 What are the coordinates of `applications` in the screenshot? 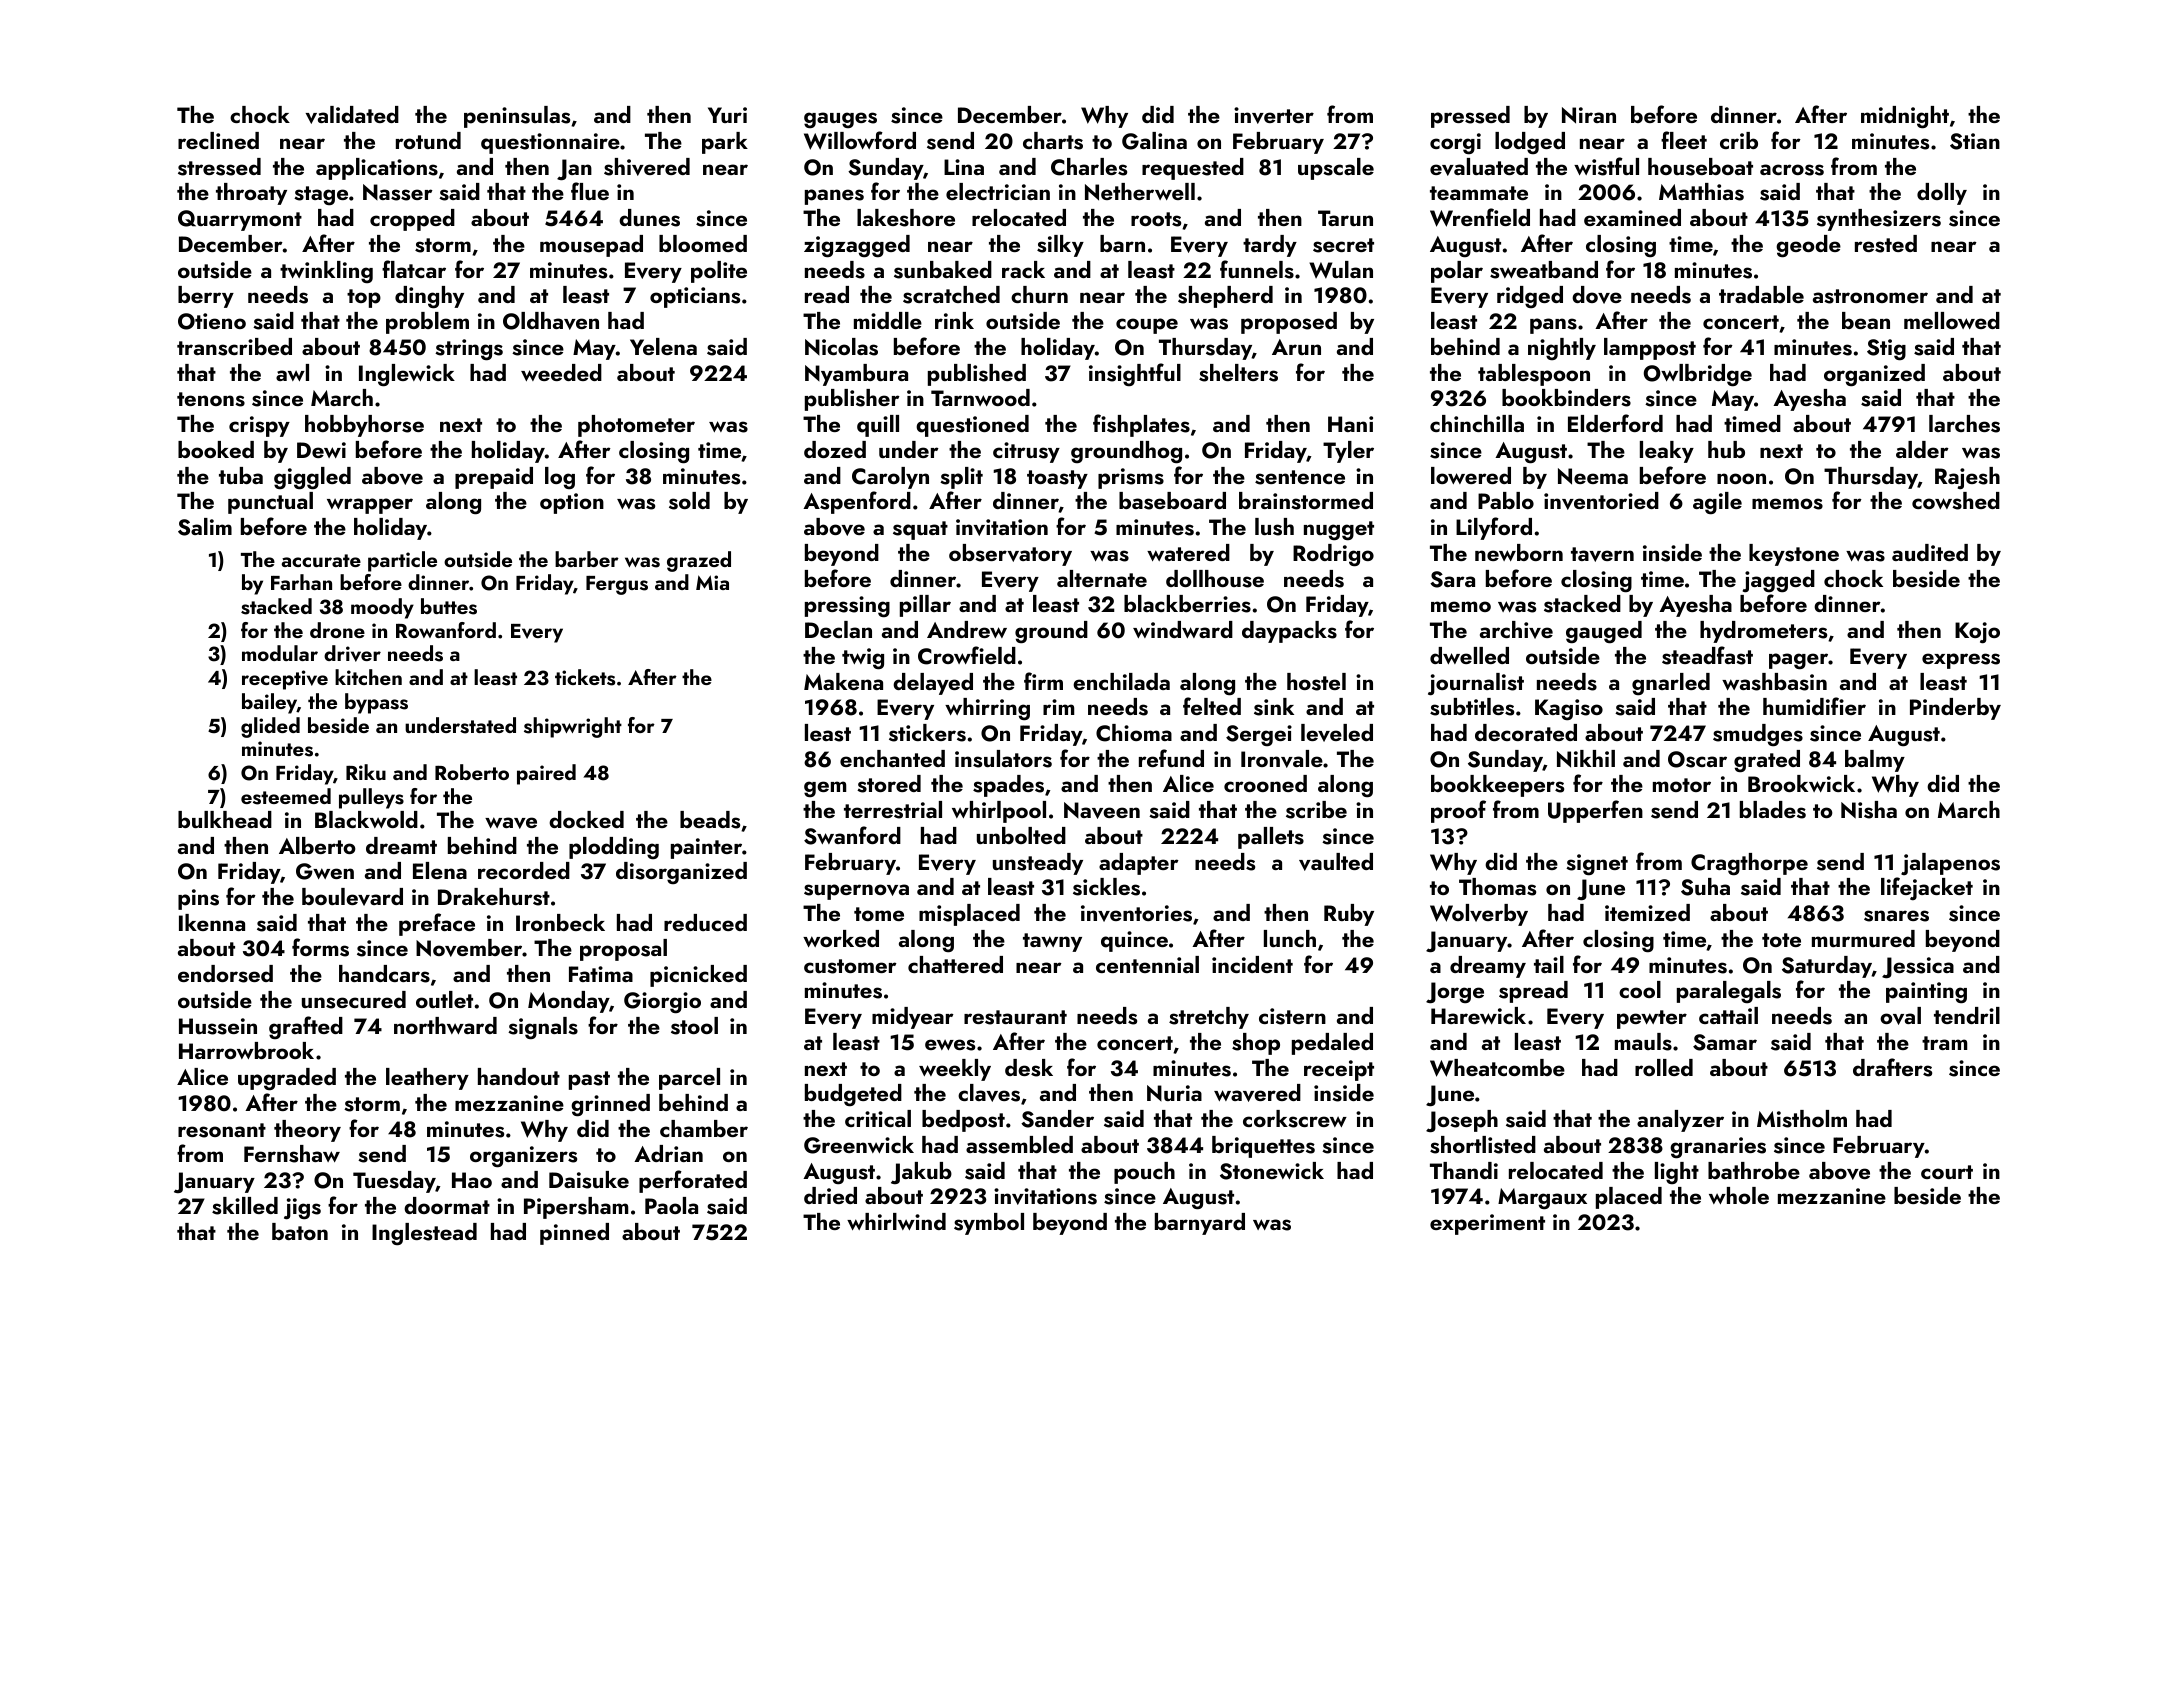 It's located at (377, 169).
